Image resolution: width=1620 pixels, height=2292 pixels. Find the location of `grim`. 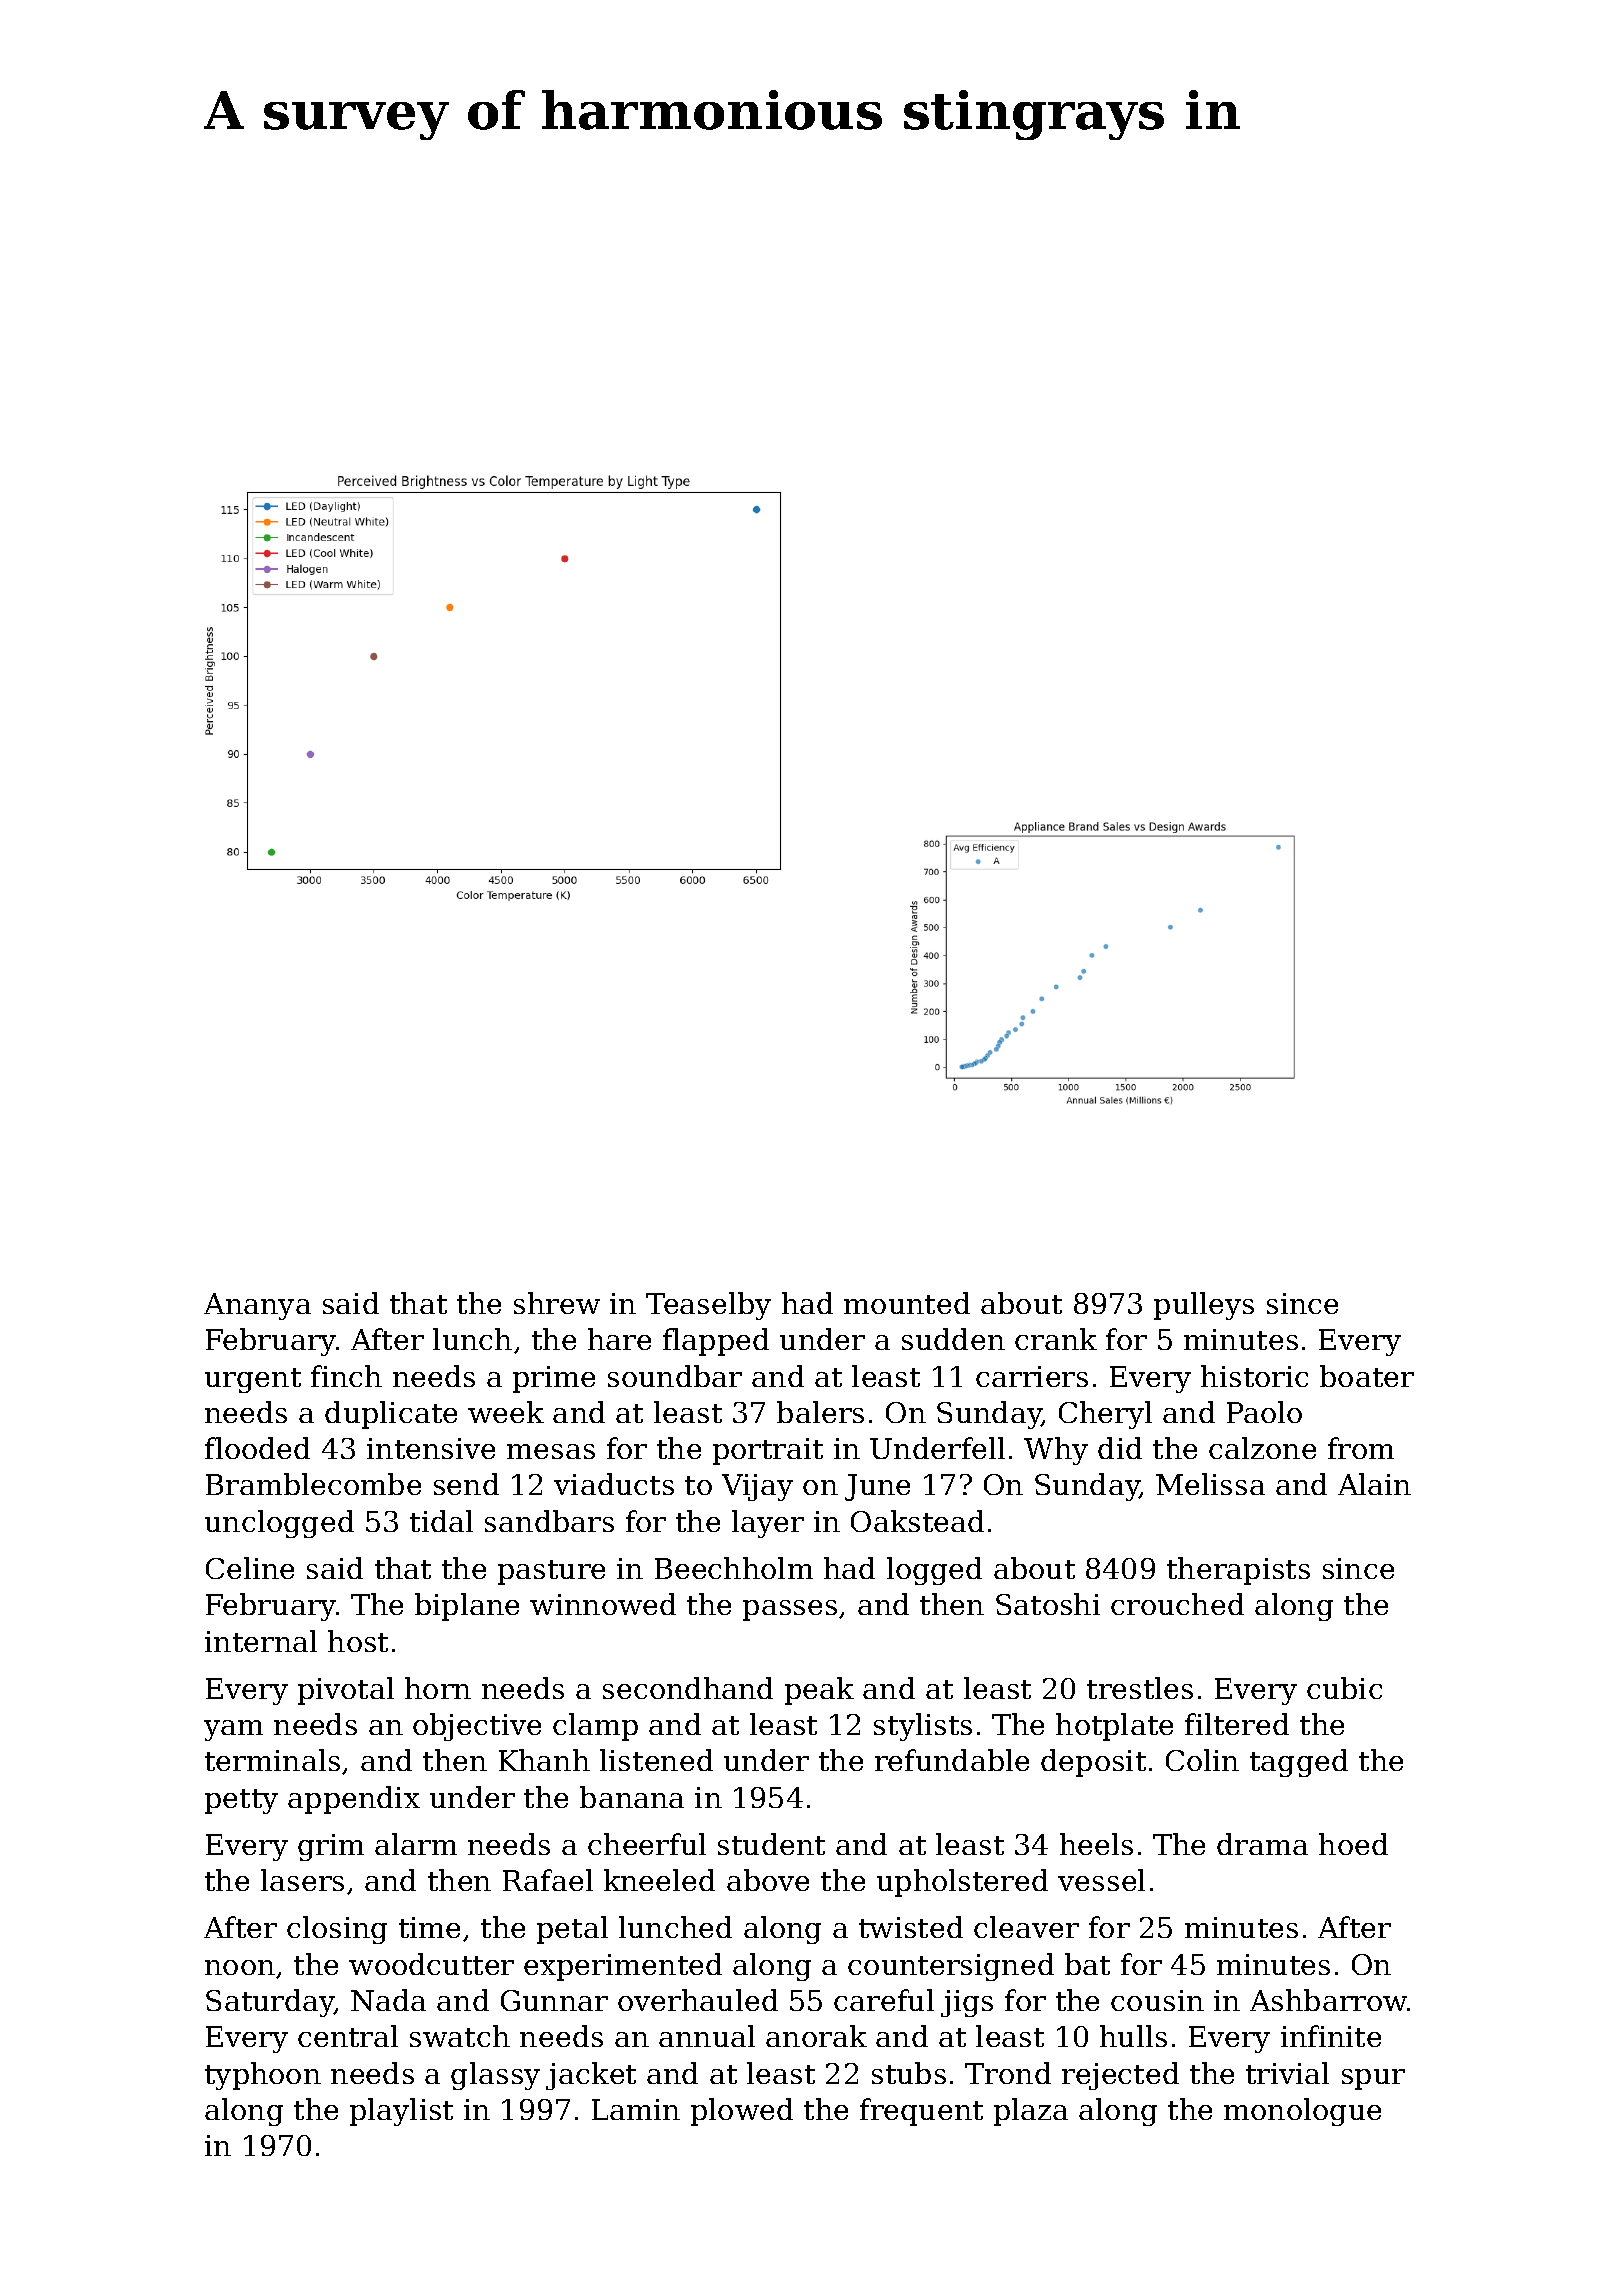

grim is located at coordinates (331, 1847).
